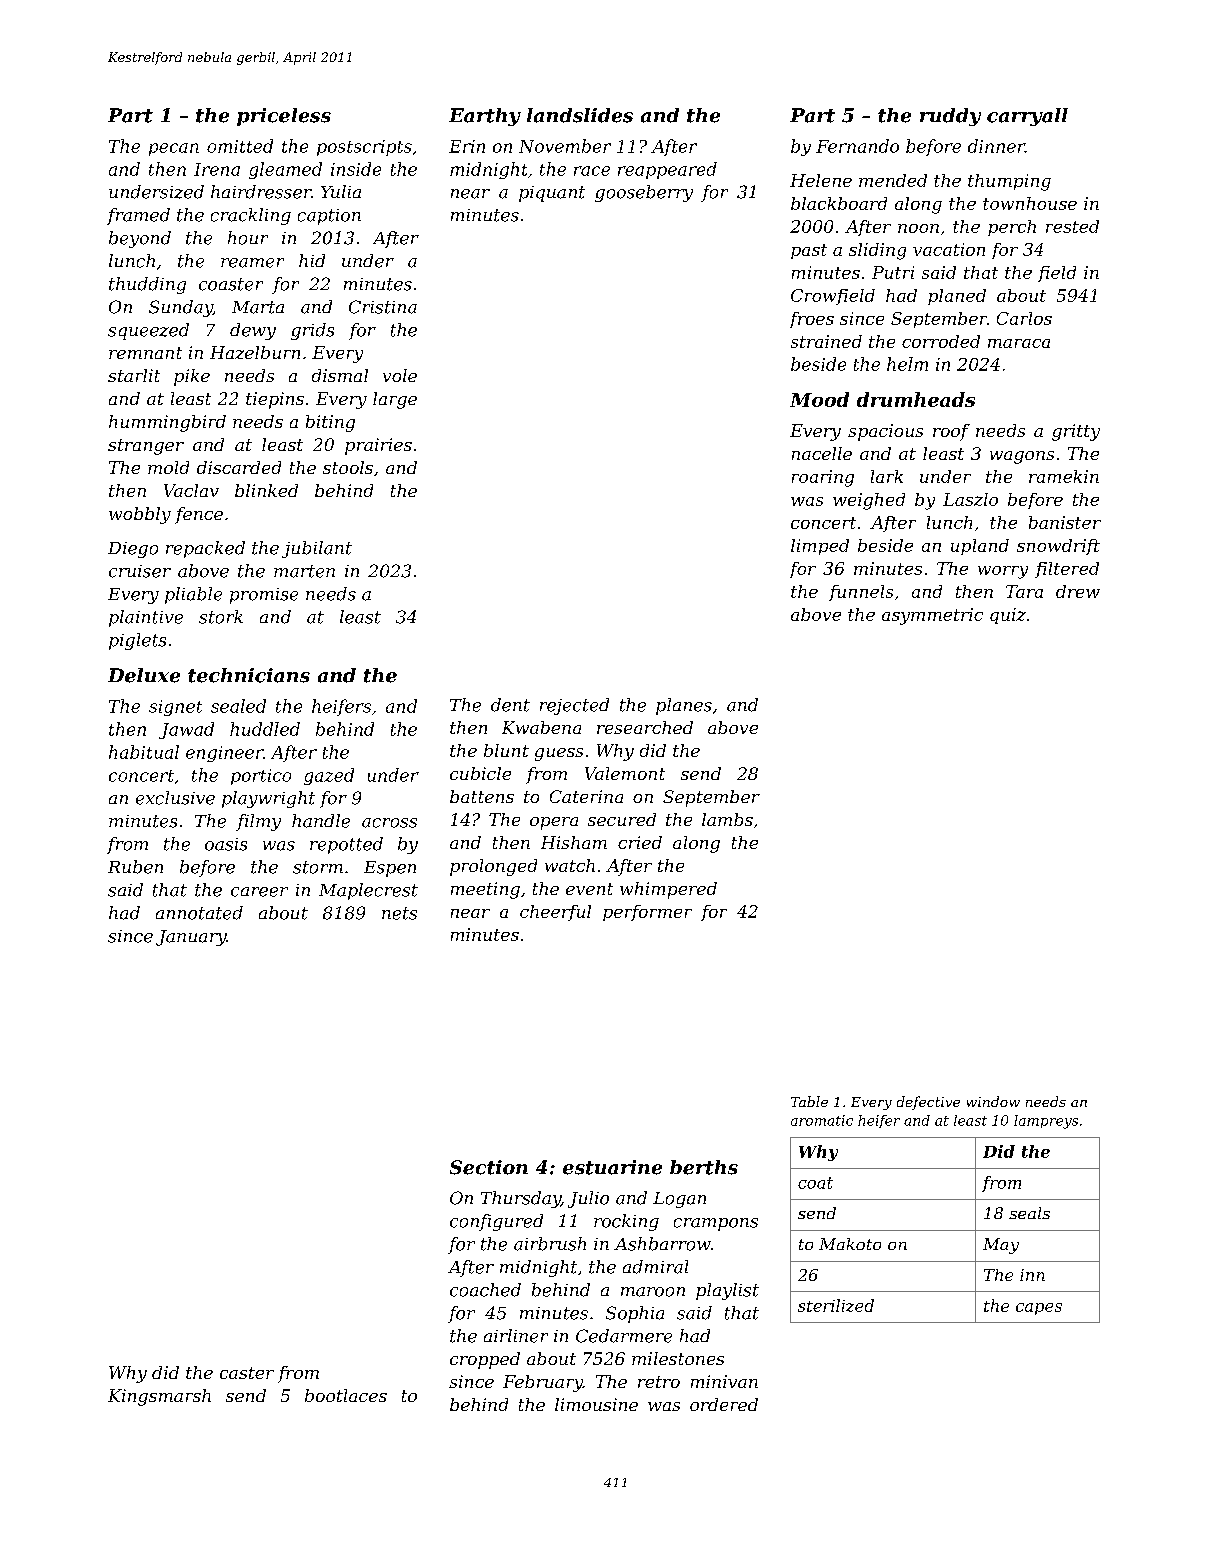  What do you see at coordinates (159, 1397) in the page?
I see `Kingsmarsh` at bounding box center [159, 1397].
